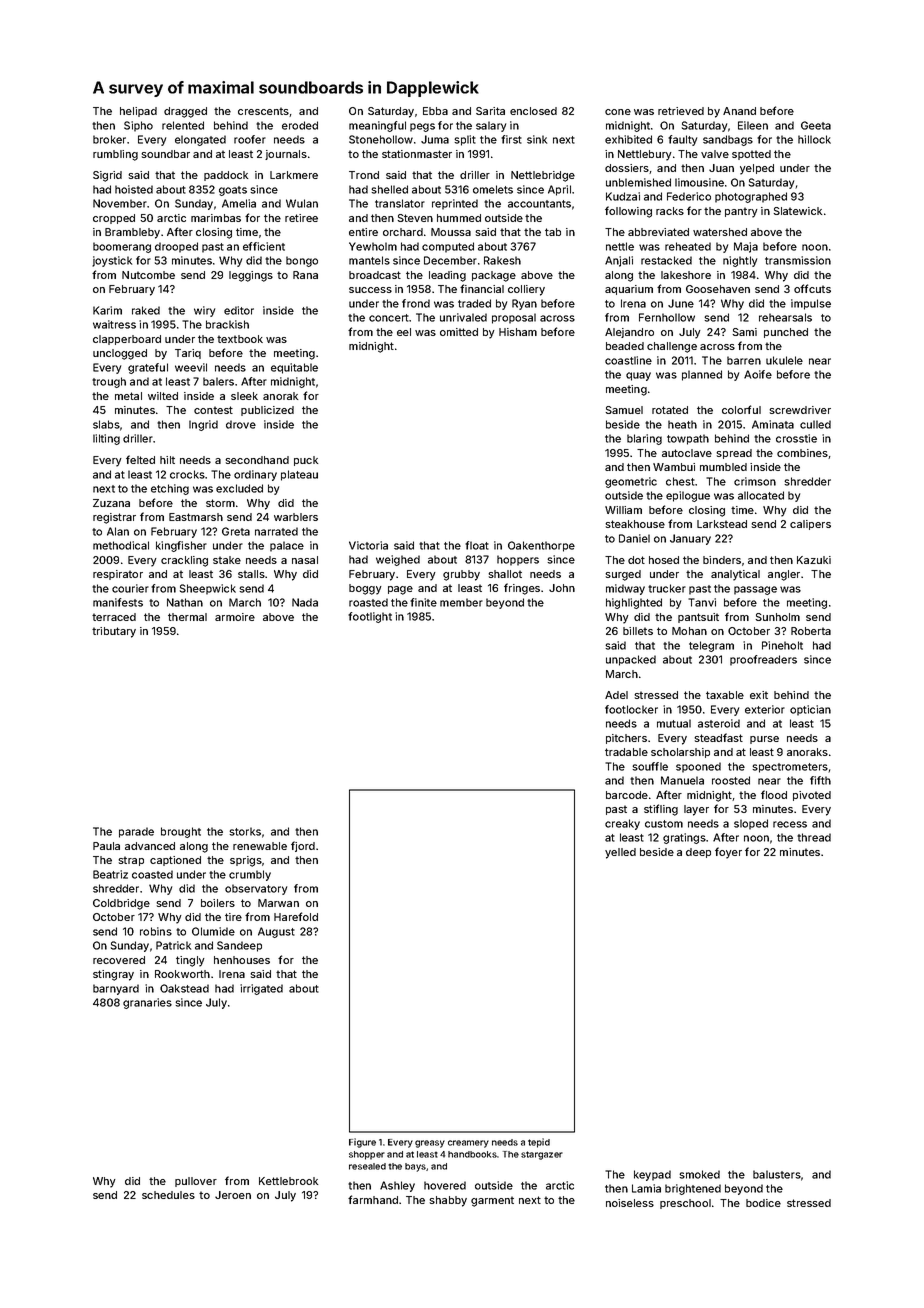 The width and height of the screenshot is (924, 1308). What do you see at coordinates (306, 461) in the screenshot?
I see `puck` at bounding box center [306, 461].
